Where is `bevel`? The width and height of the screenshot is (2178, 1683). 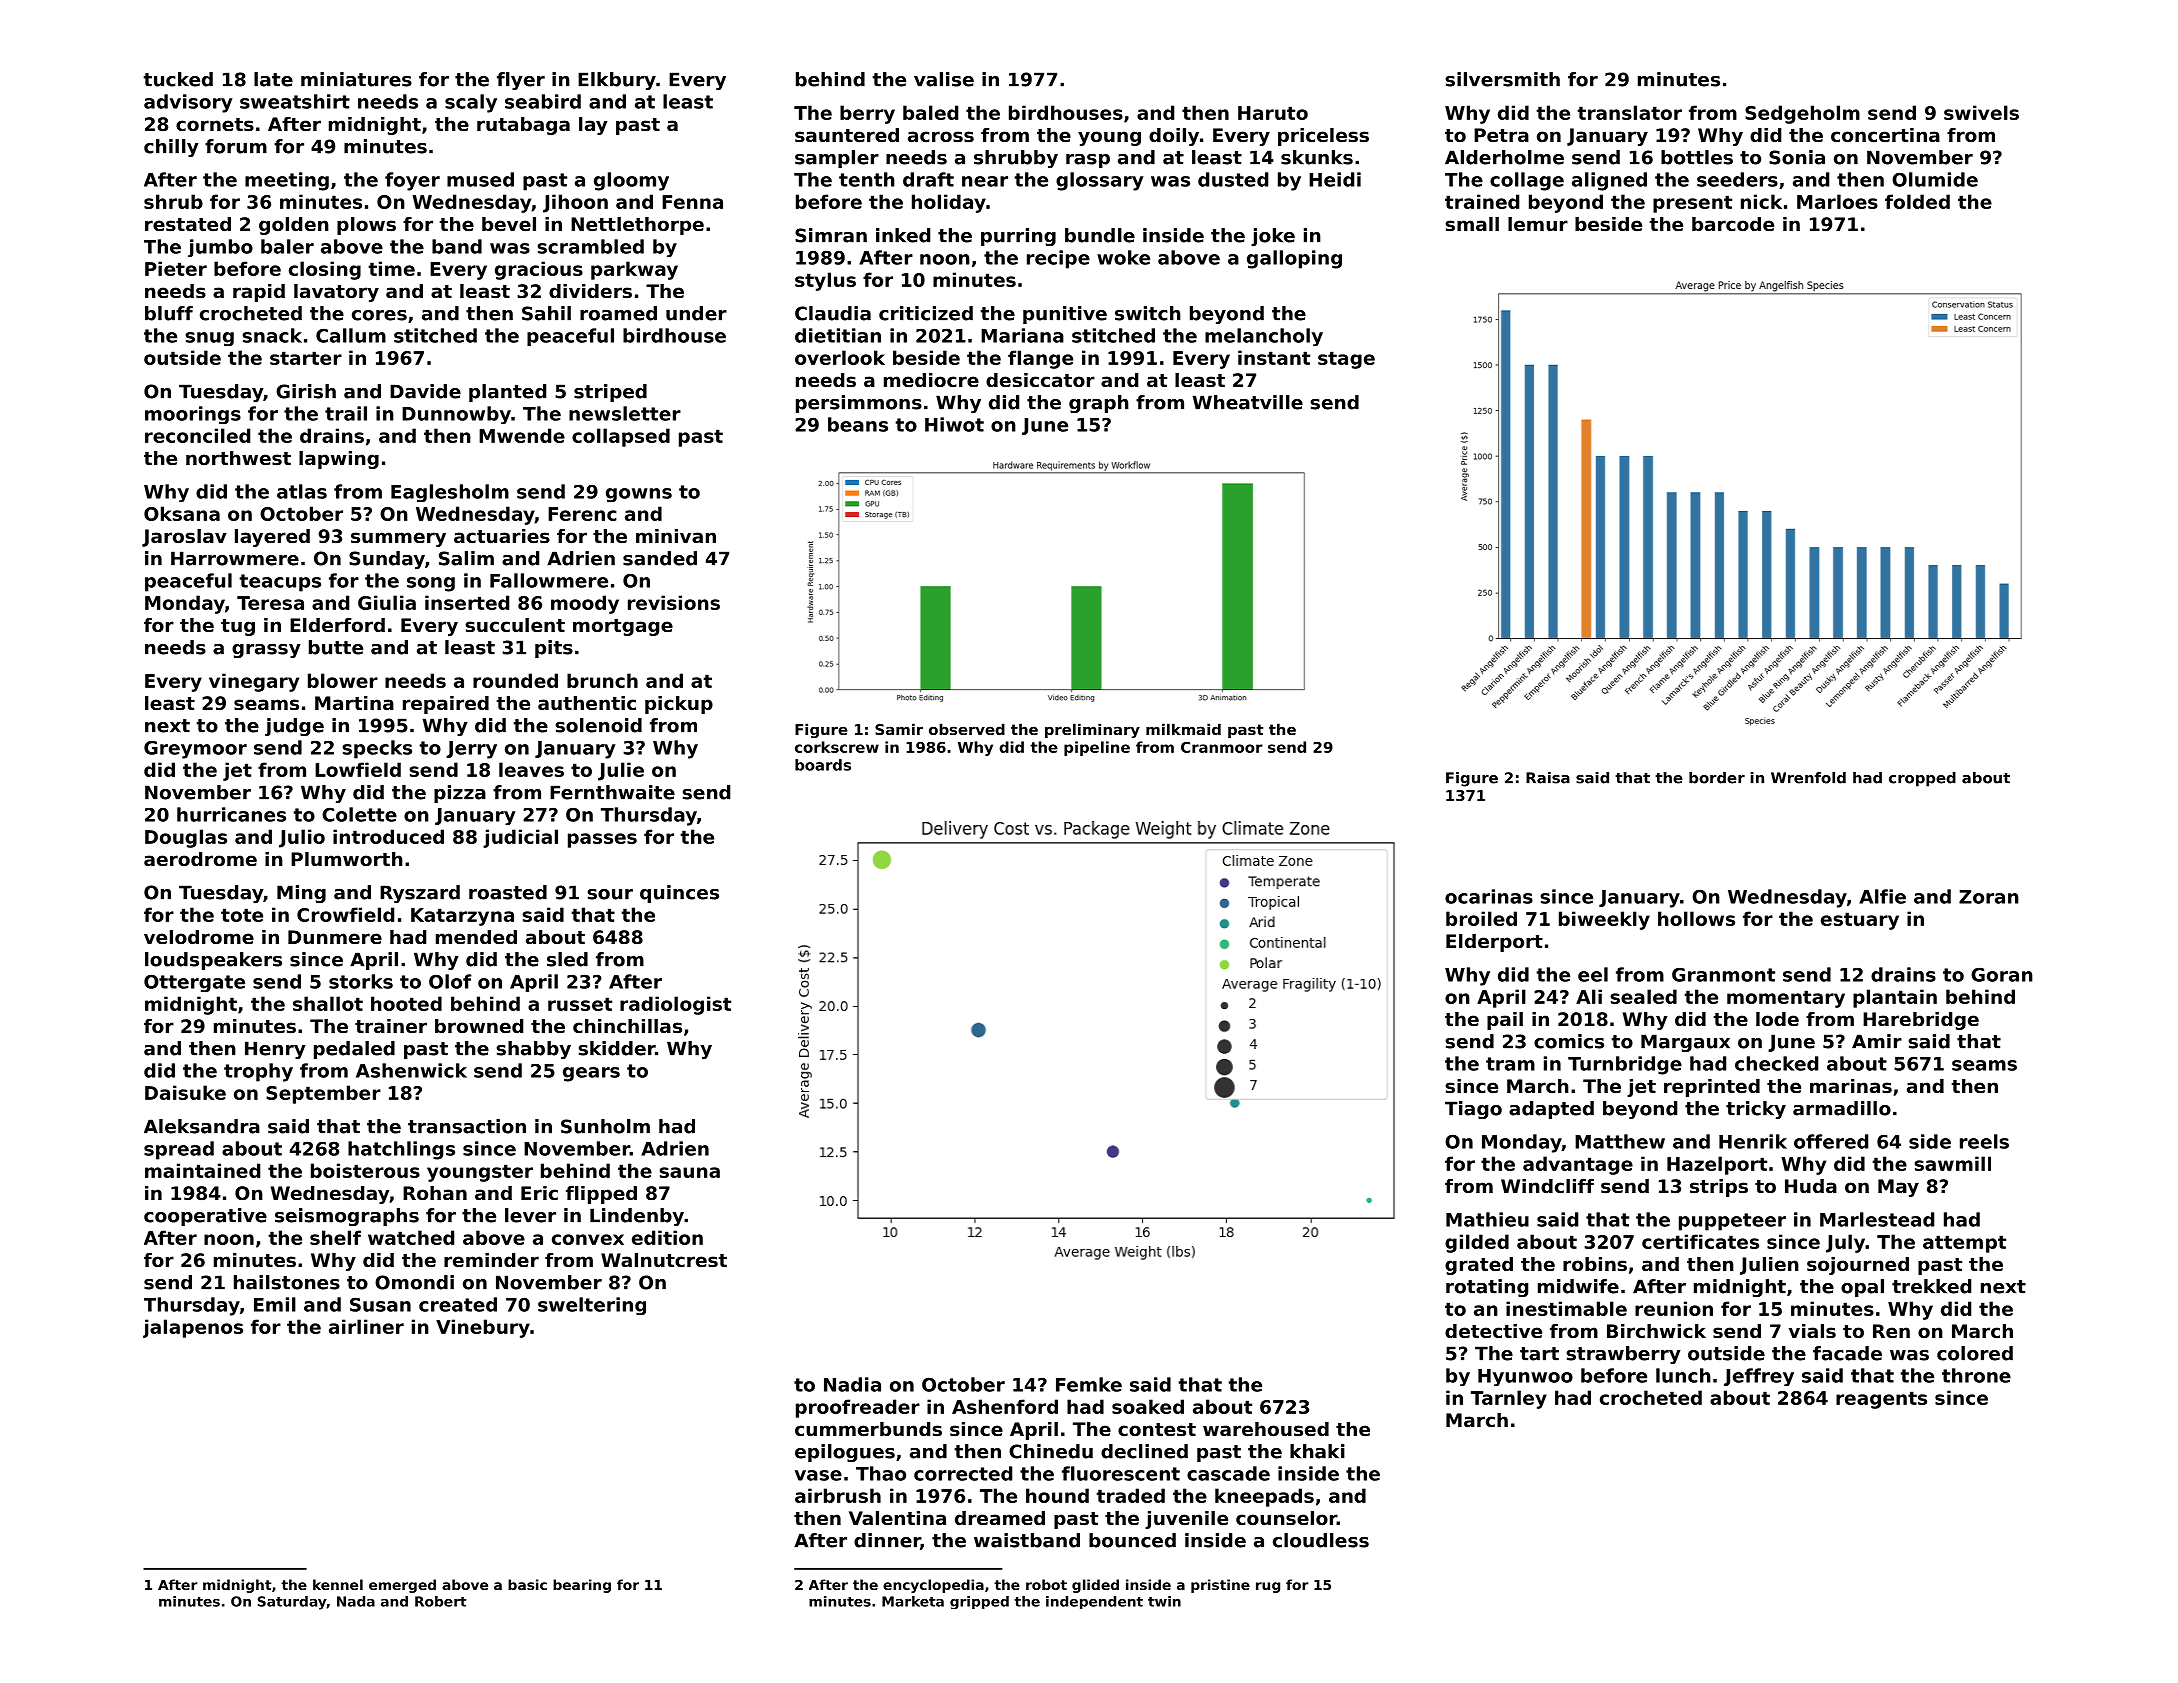 bevel is located at coordinates (509, 224).
